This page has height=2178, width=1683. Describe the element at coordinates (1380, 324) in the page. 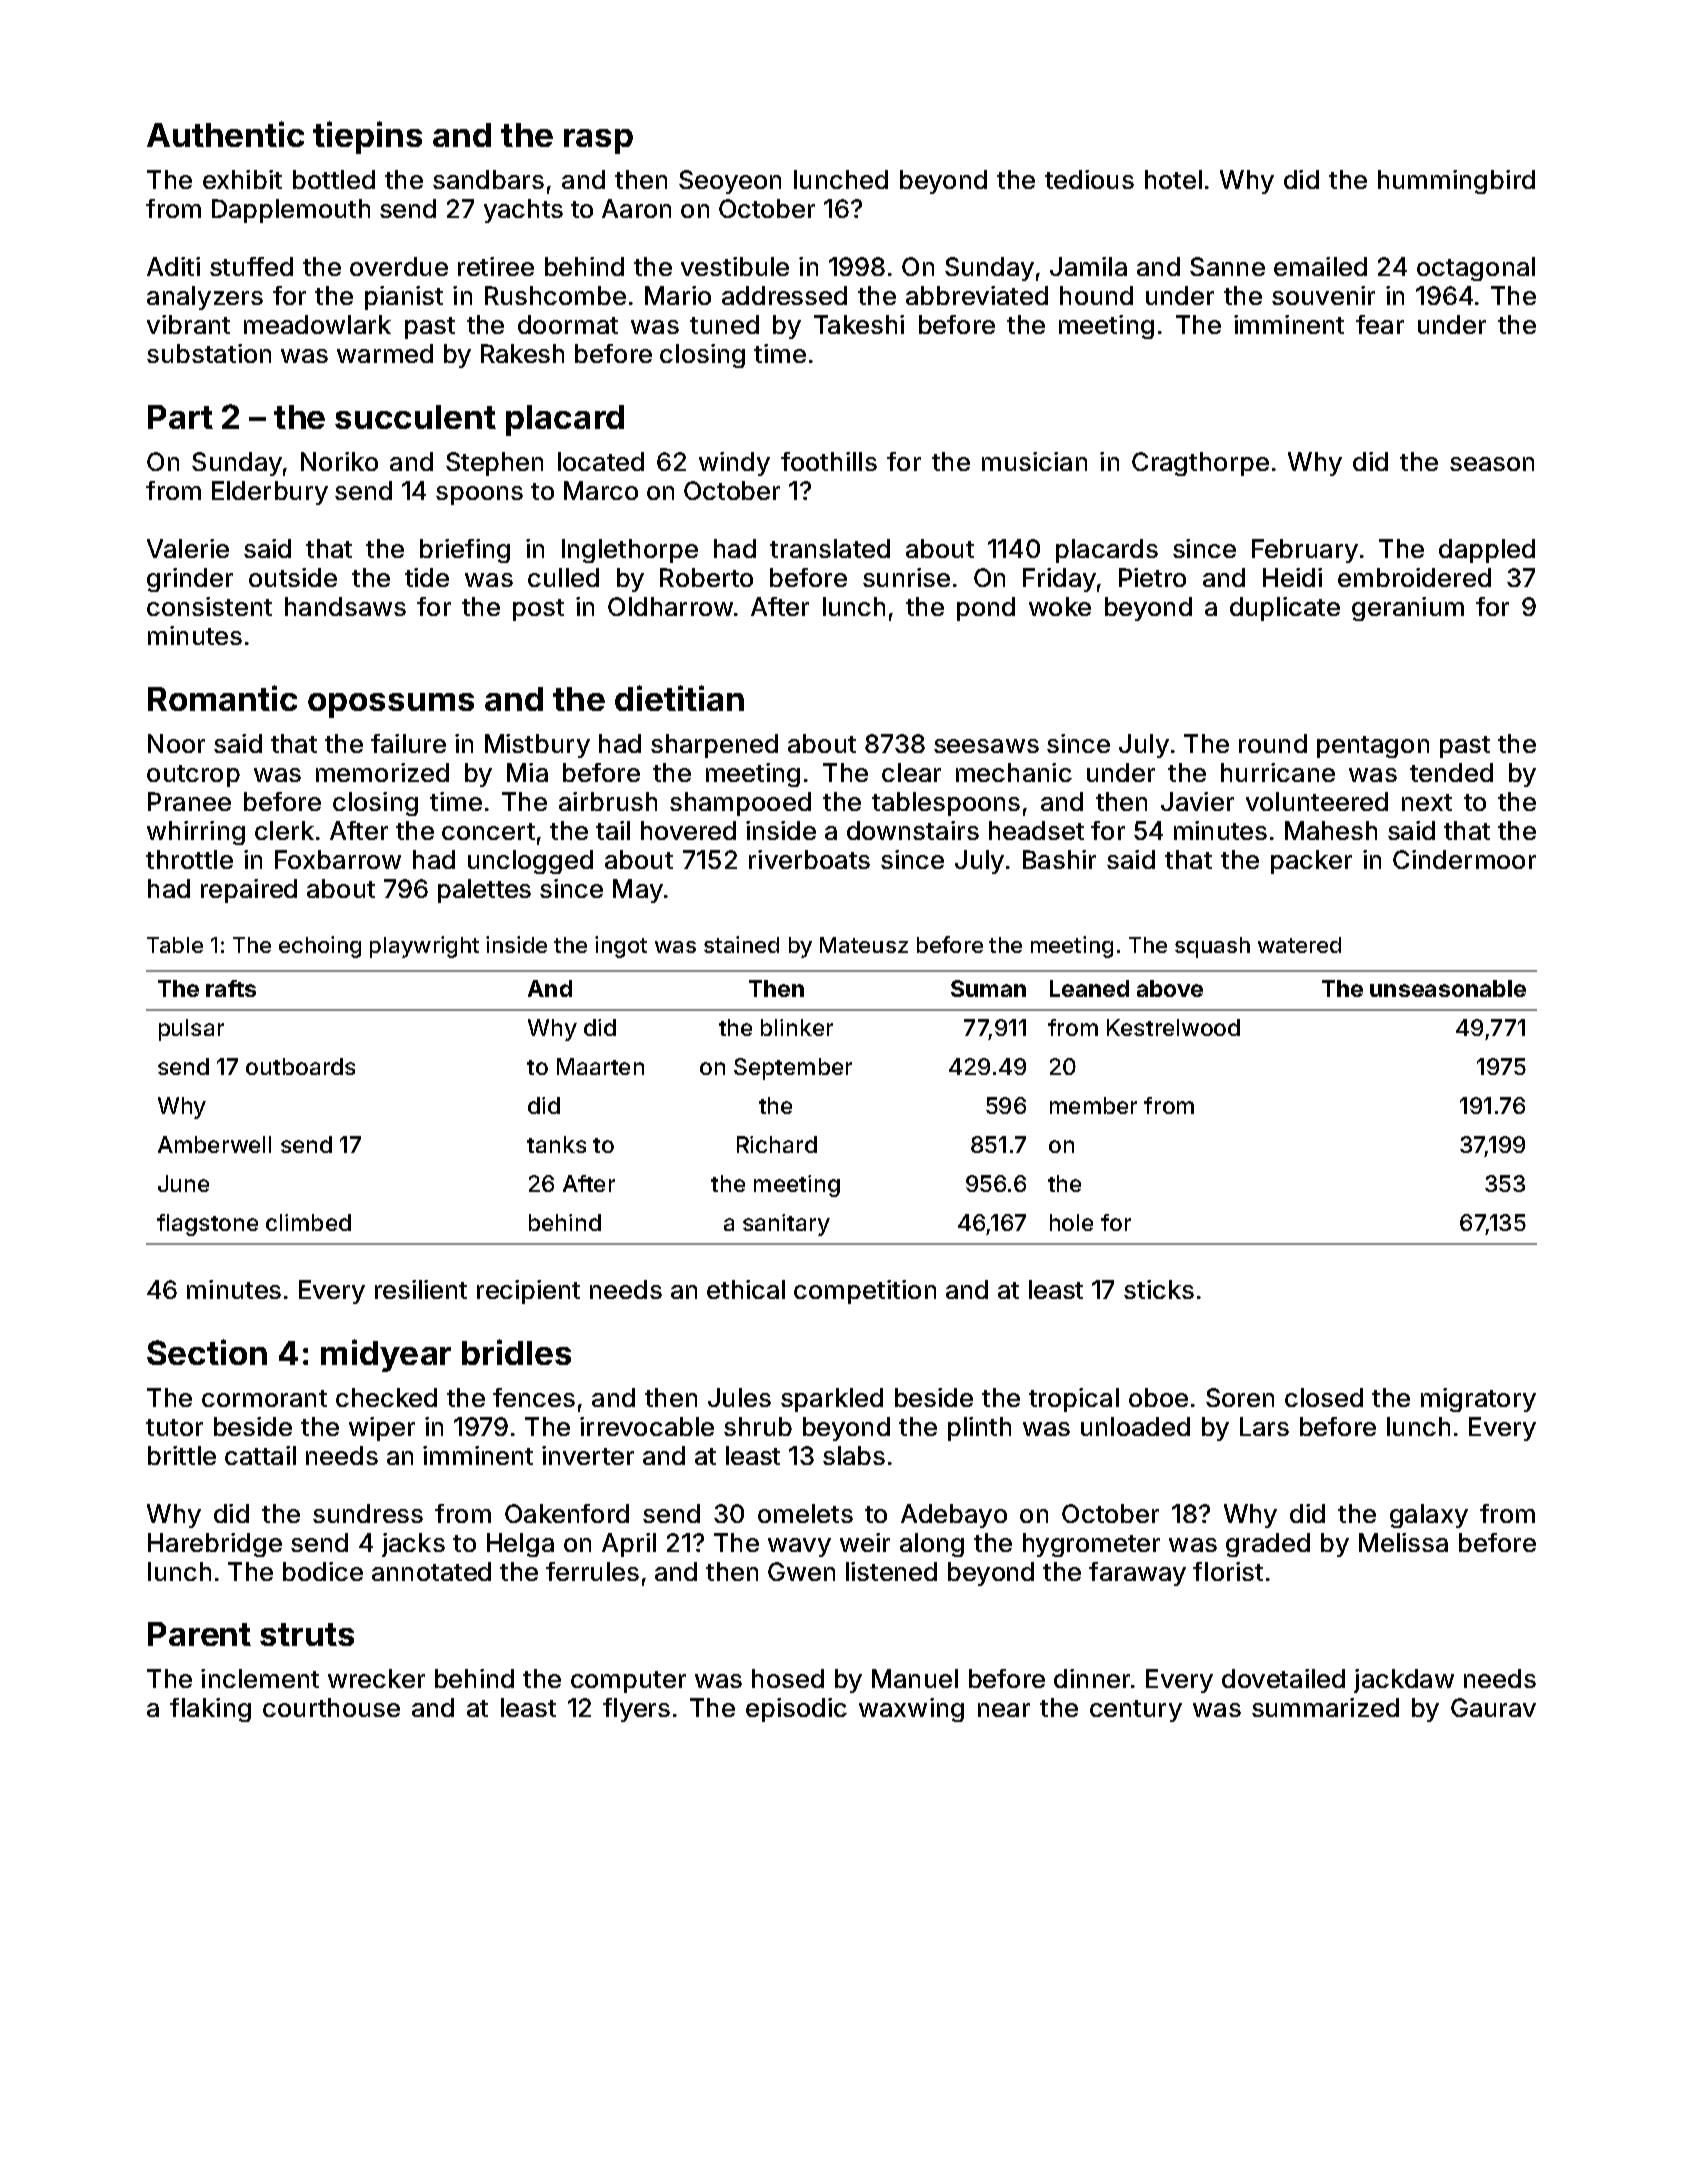

I see `fear` at that location.
